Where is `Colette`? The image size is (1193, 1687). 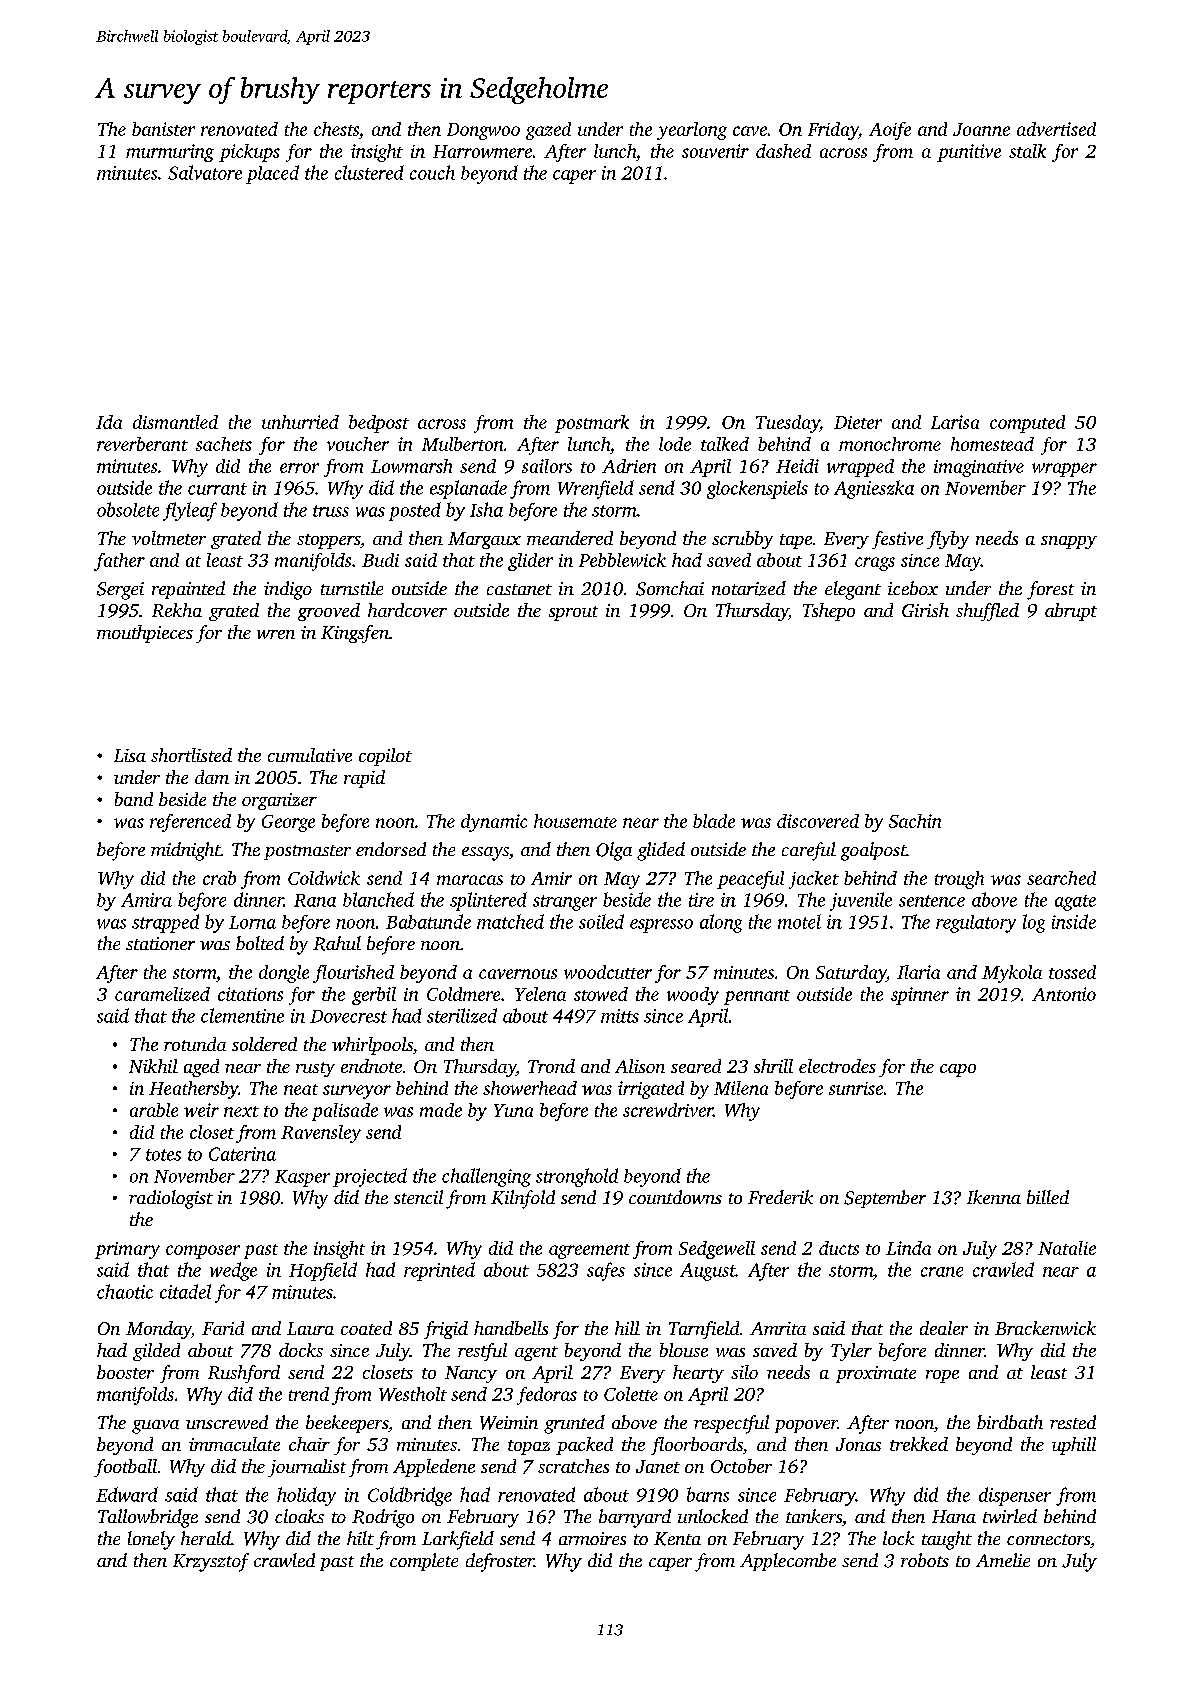
Colette is located at coordinates (631, 1394).
